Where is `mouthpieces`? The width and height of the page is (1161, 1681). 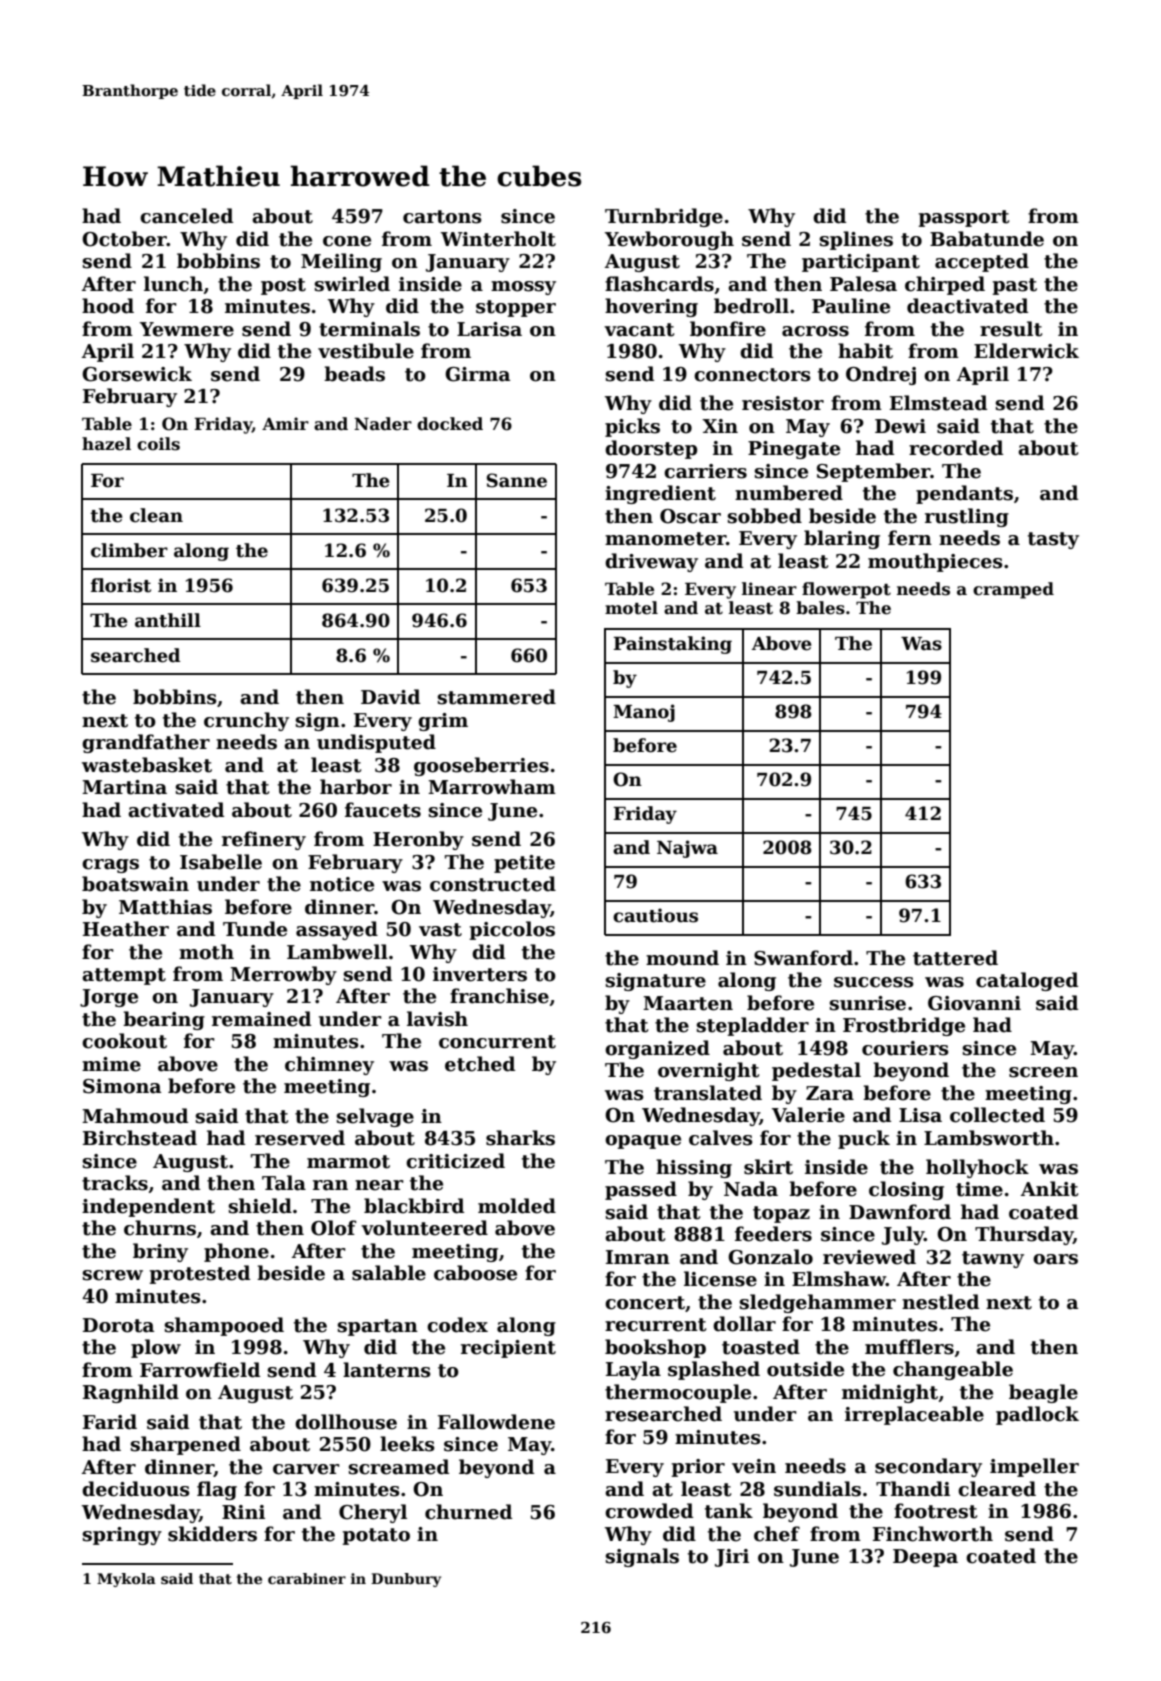 mouthpieces is located at coordinates (935, 562).
